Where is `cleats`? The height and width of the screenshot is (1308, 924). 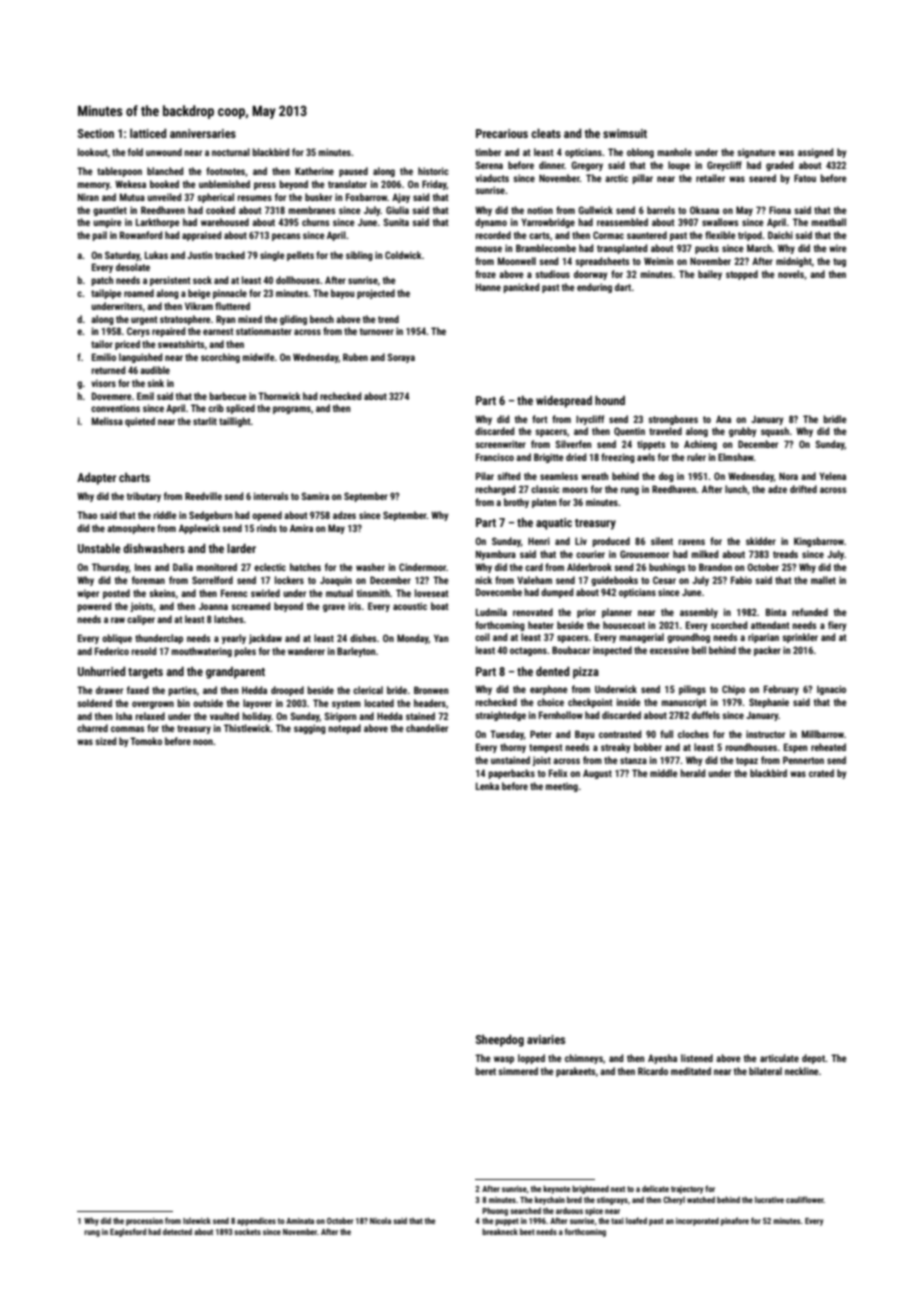 cleats is located at coordinates (546, 133).
